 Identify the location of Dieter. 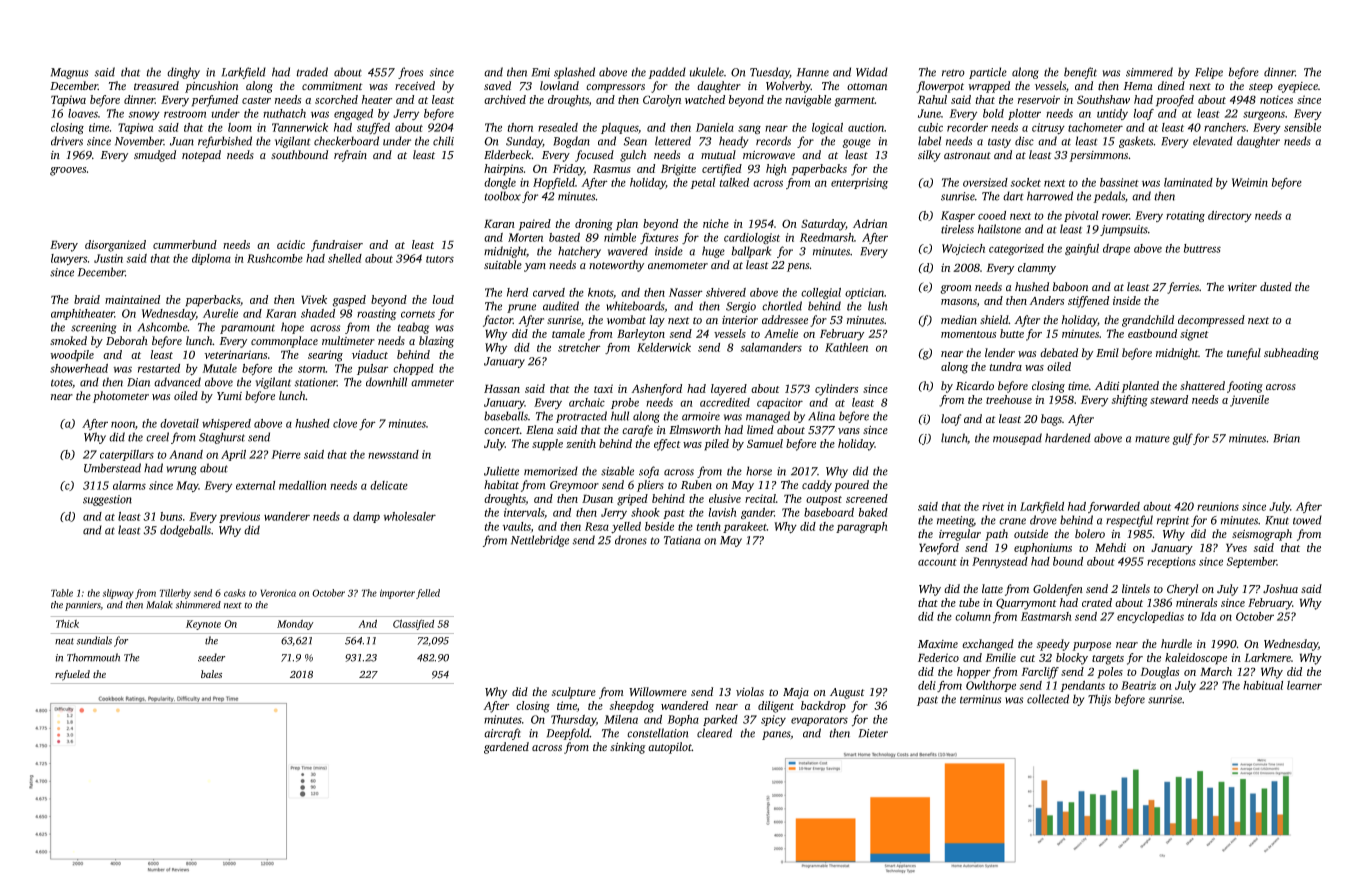
(873, 733).
